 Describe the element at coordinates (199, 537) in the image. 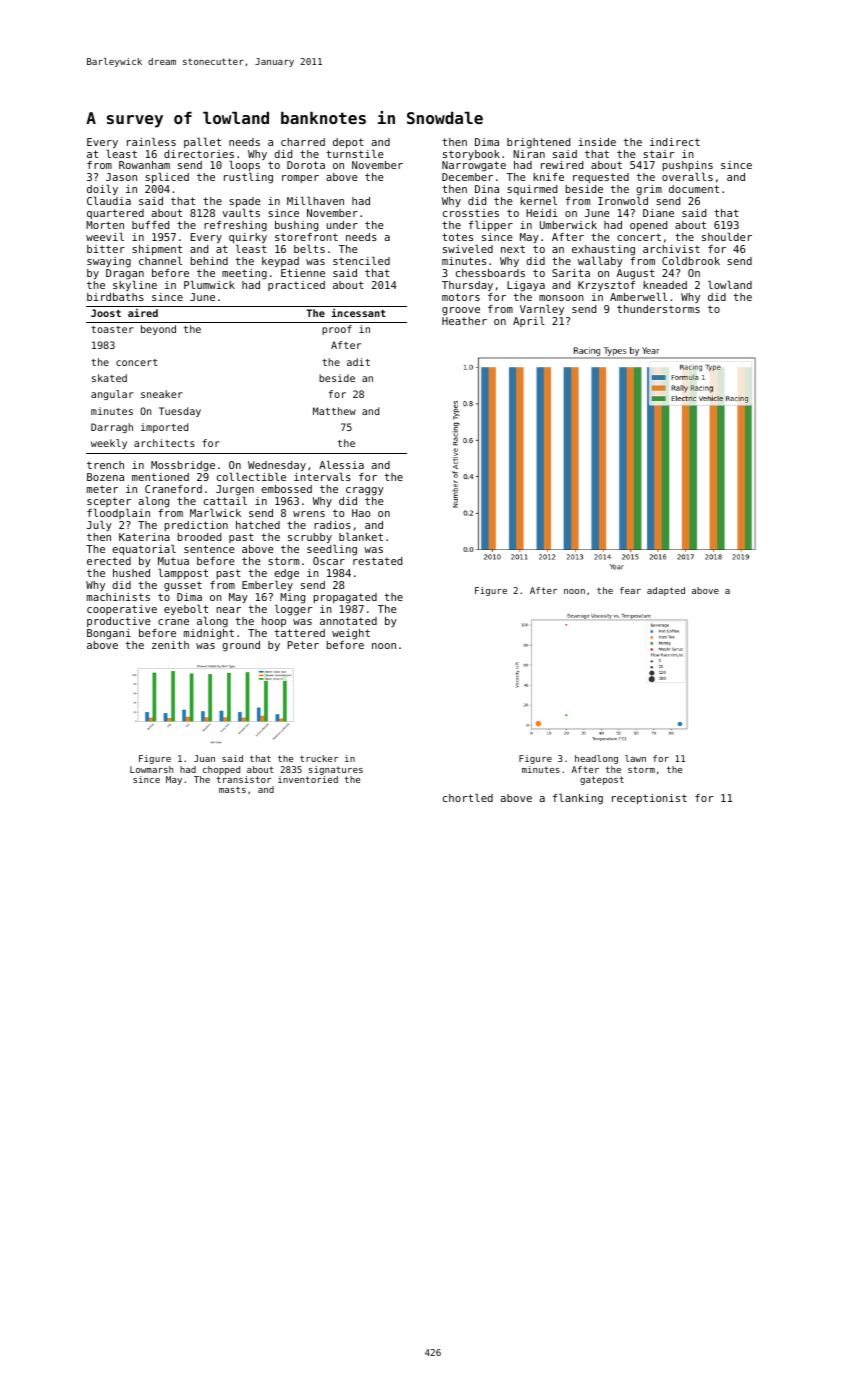

I see `brooded` at that location.
